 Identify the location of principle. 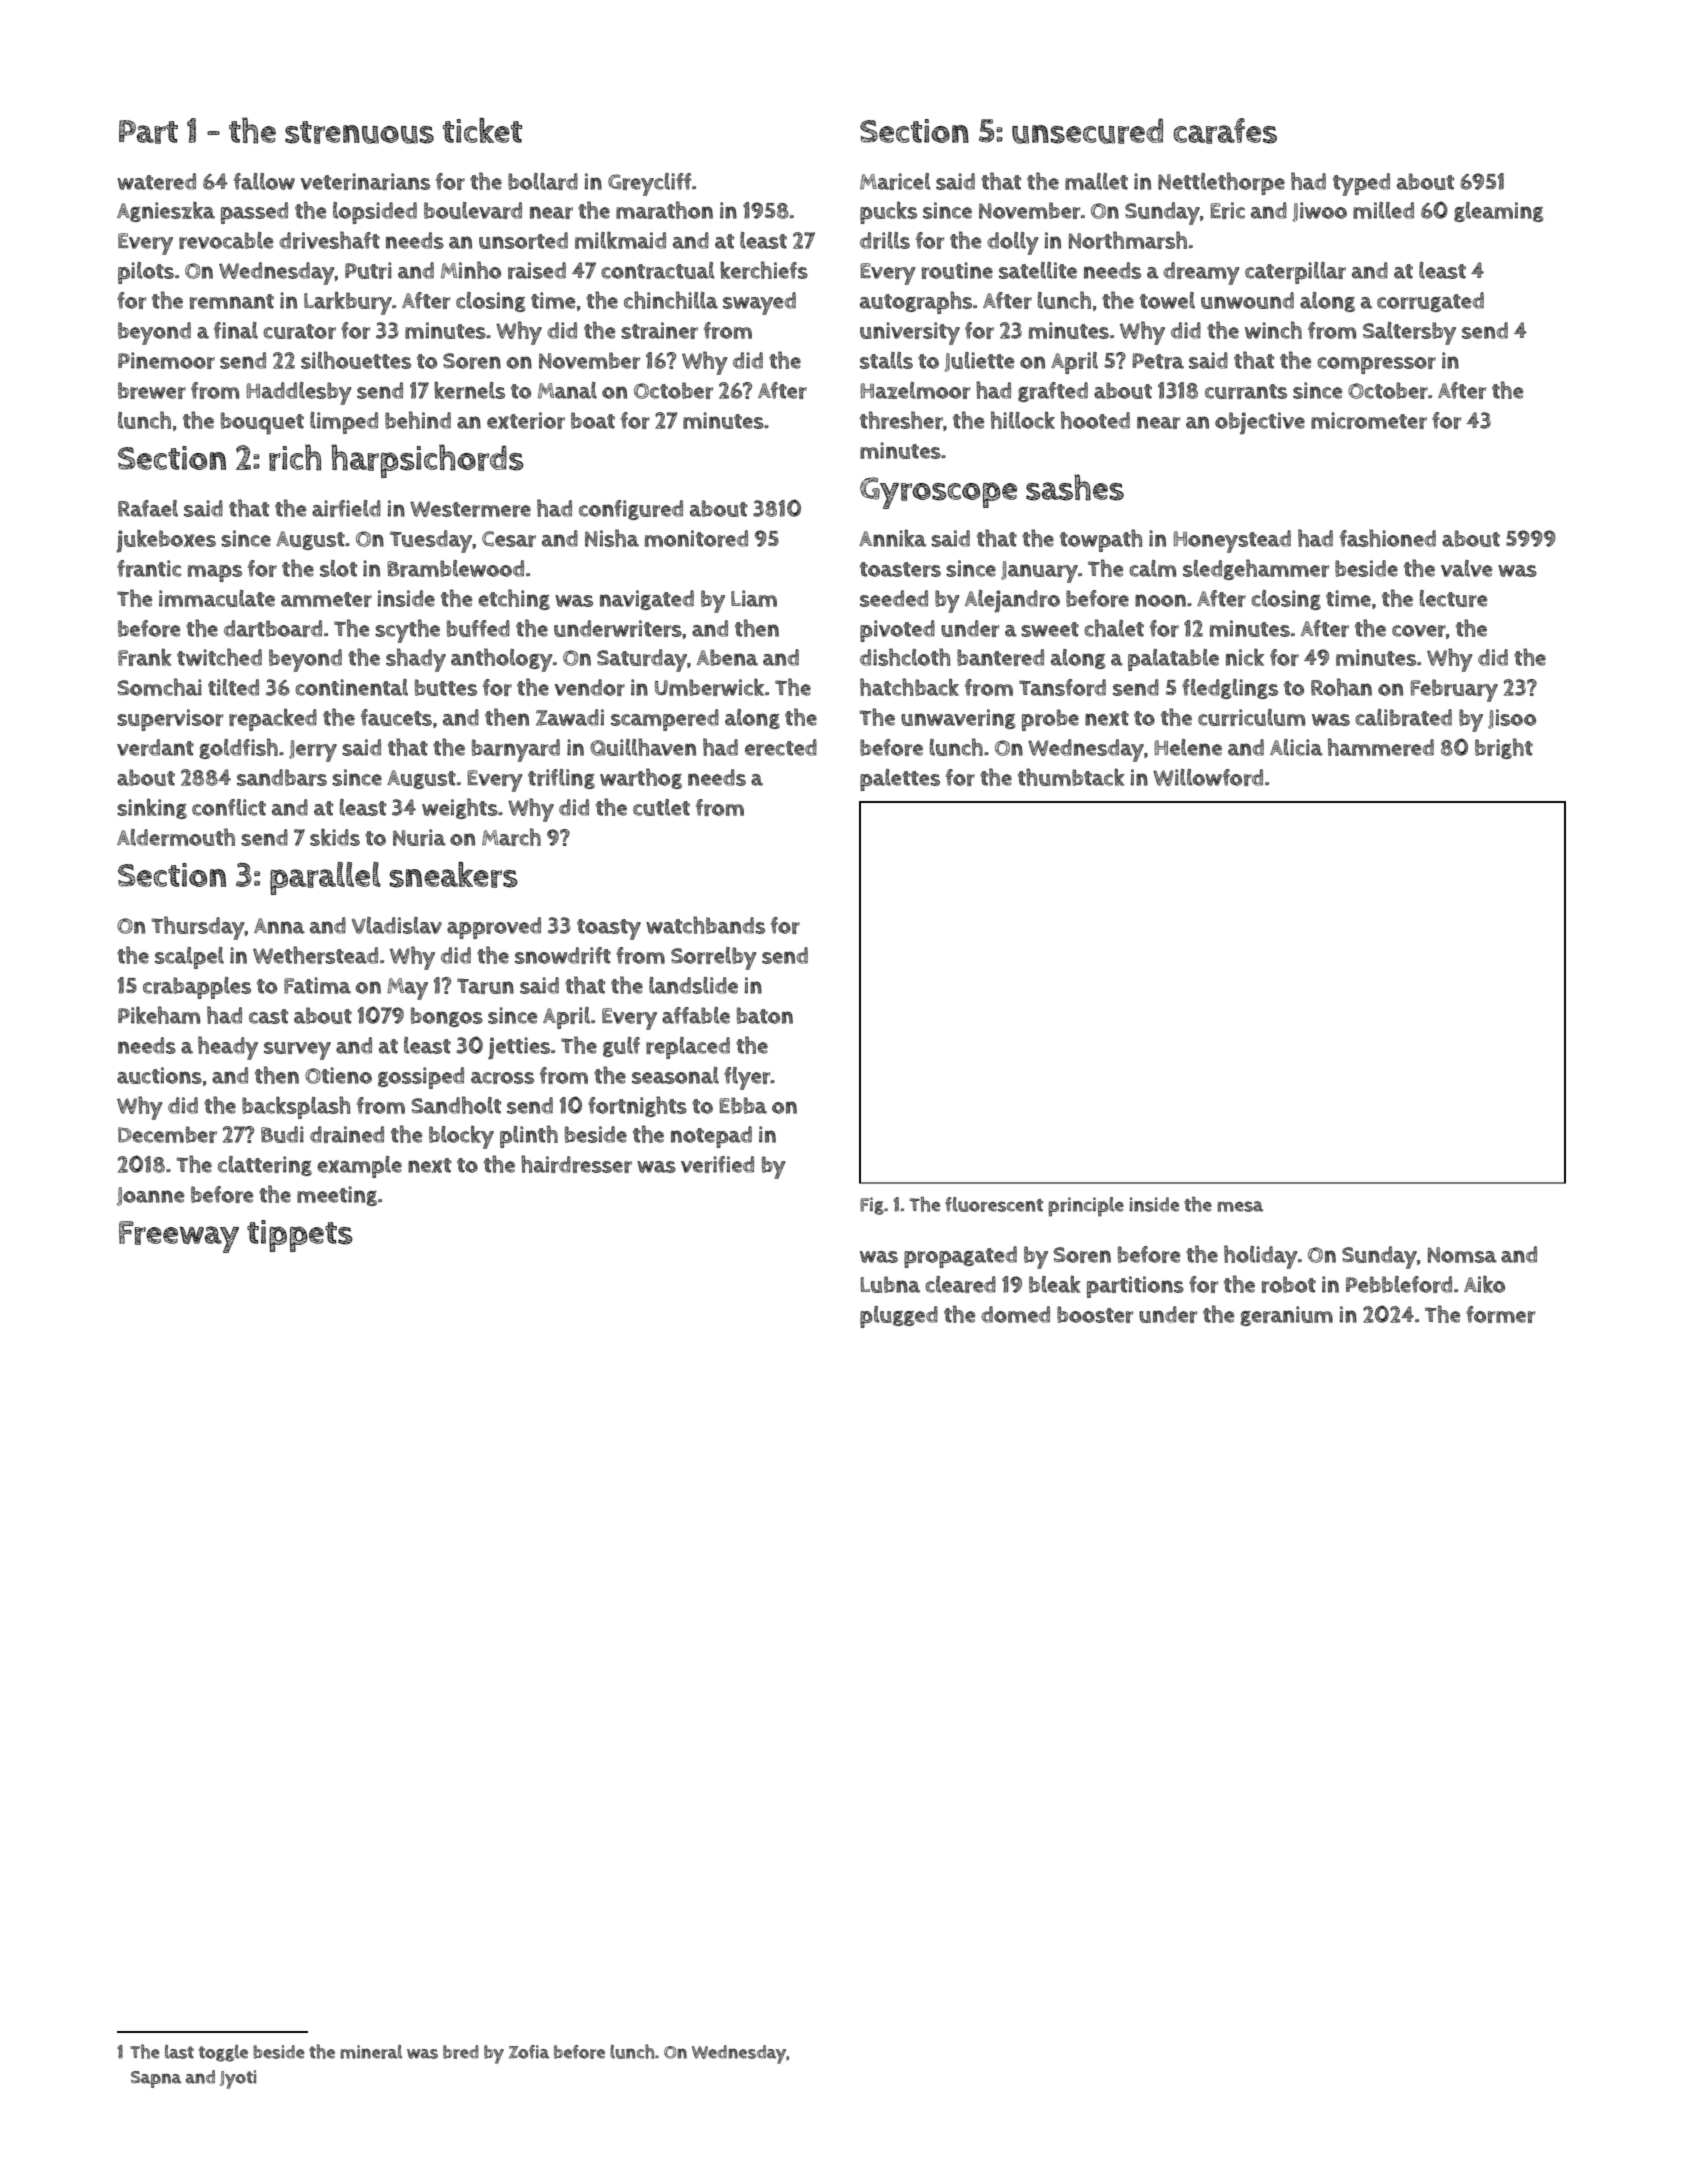
(1086, 1207).
